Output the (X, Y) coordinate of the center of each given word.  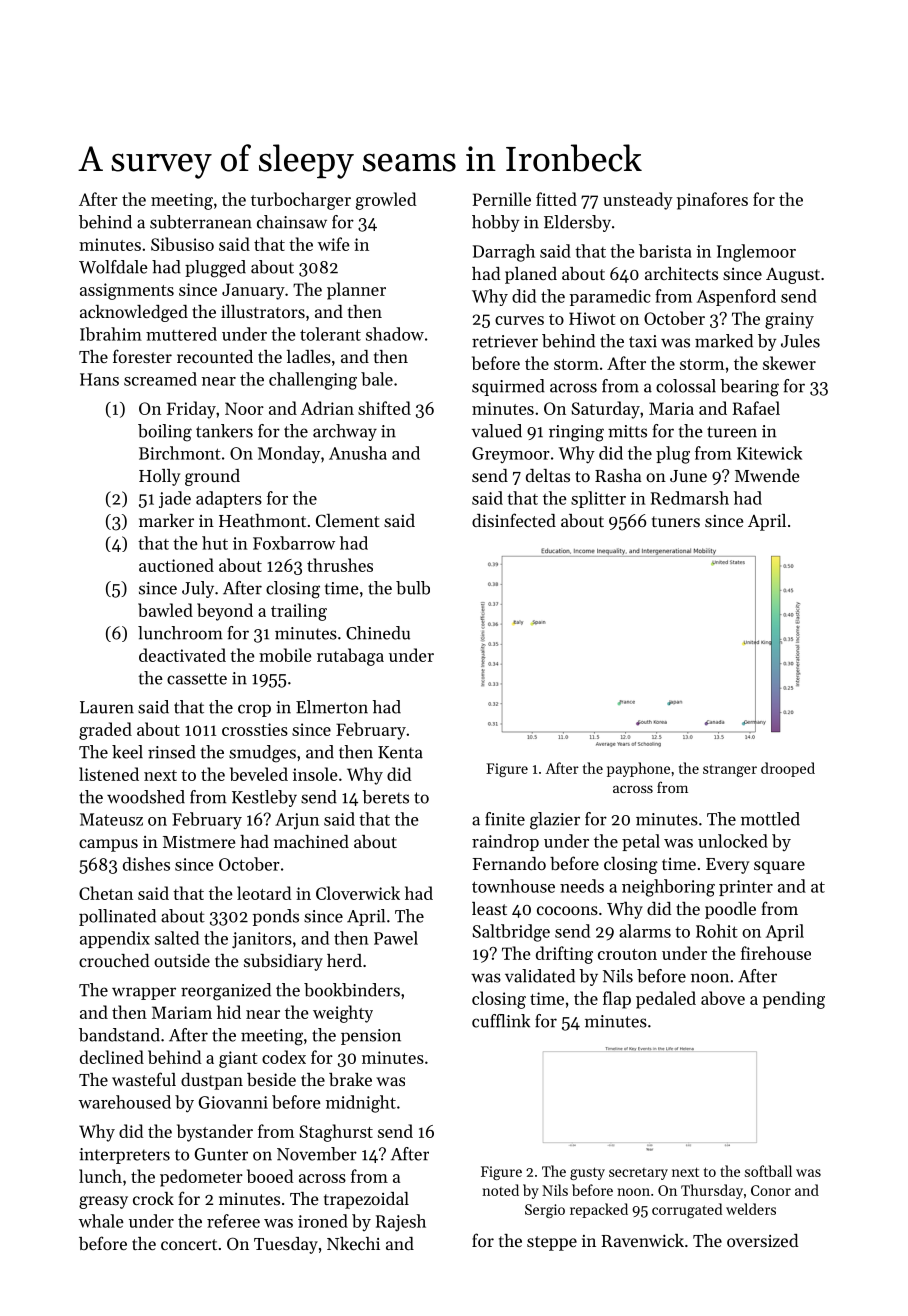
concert (189, 1244)
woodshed (146, 797)
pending (794, 1000)
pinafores (712, 201)
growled (386, 201)
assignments (127, 291)
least (489, 908)
